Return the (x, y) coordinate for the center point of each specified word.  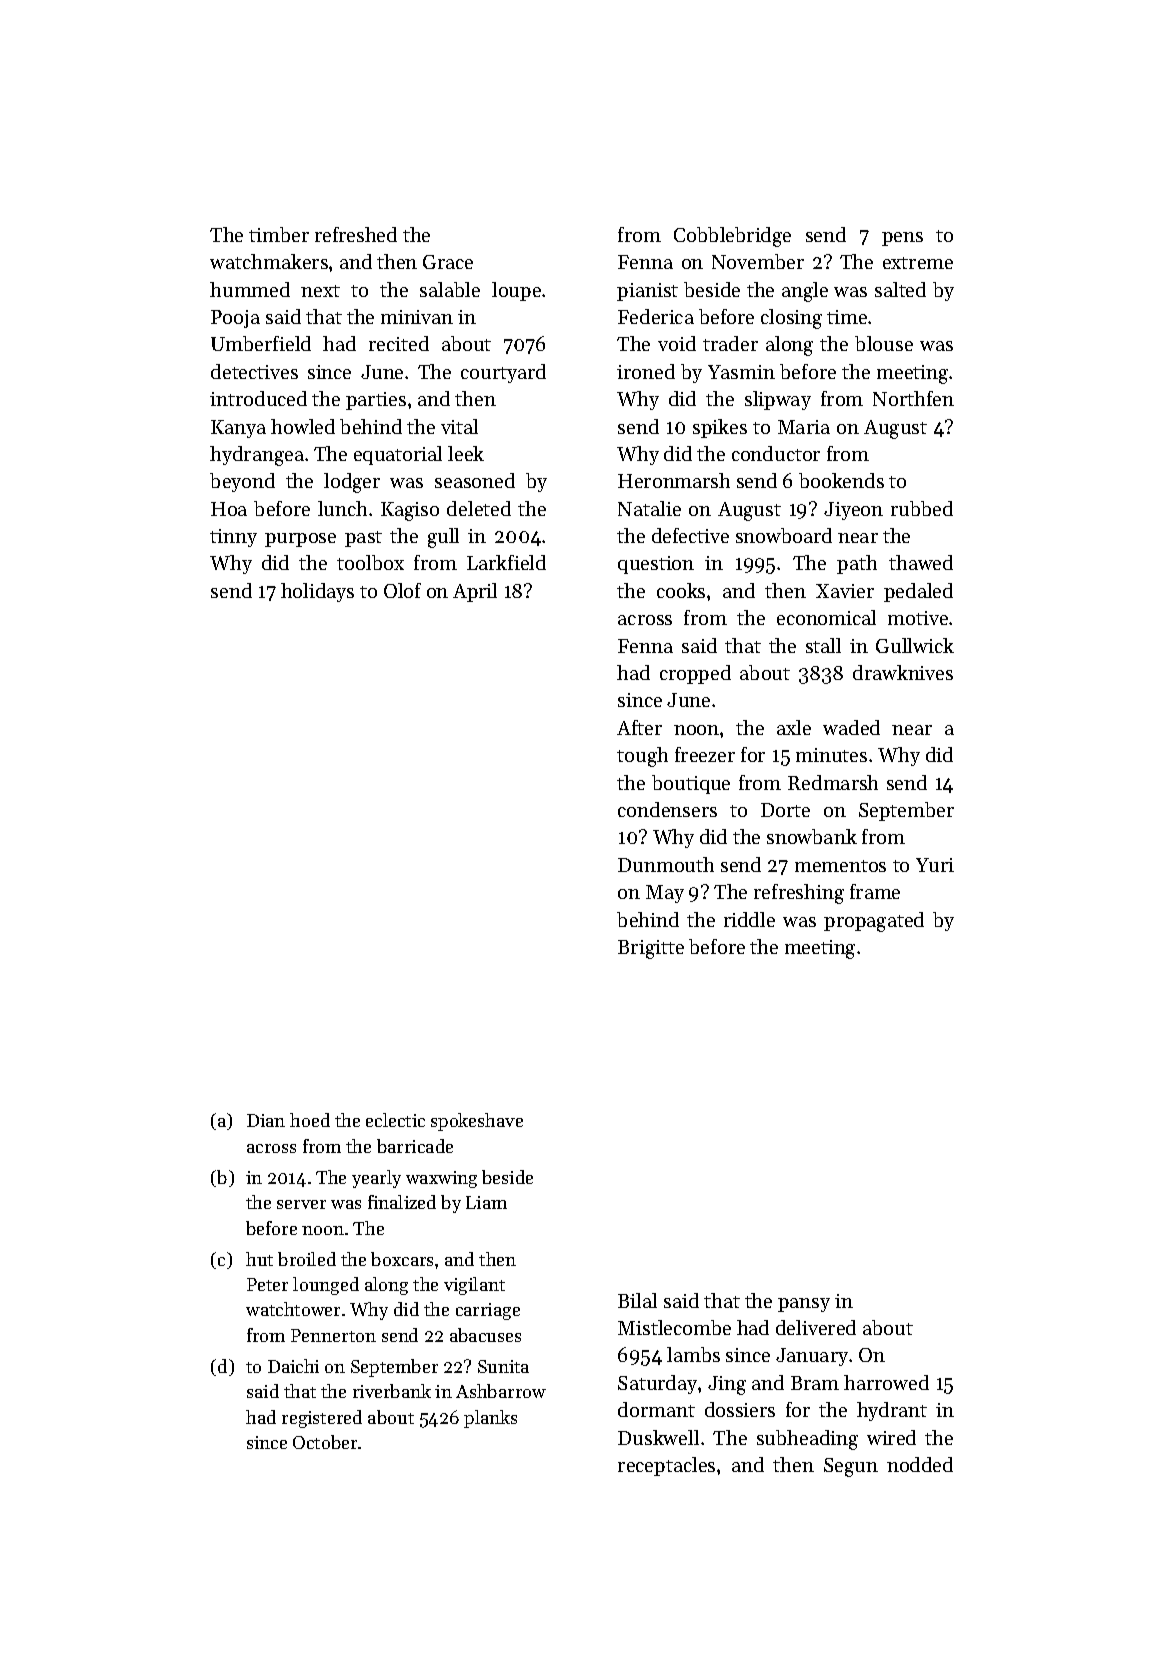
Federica (656, 316)
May (665, 894)
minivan (417, 317)
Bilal (637, 1300)
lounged (326, 1286)
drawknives (903, 672)
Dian (266, 1120)
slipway (778, 400)
